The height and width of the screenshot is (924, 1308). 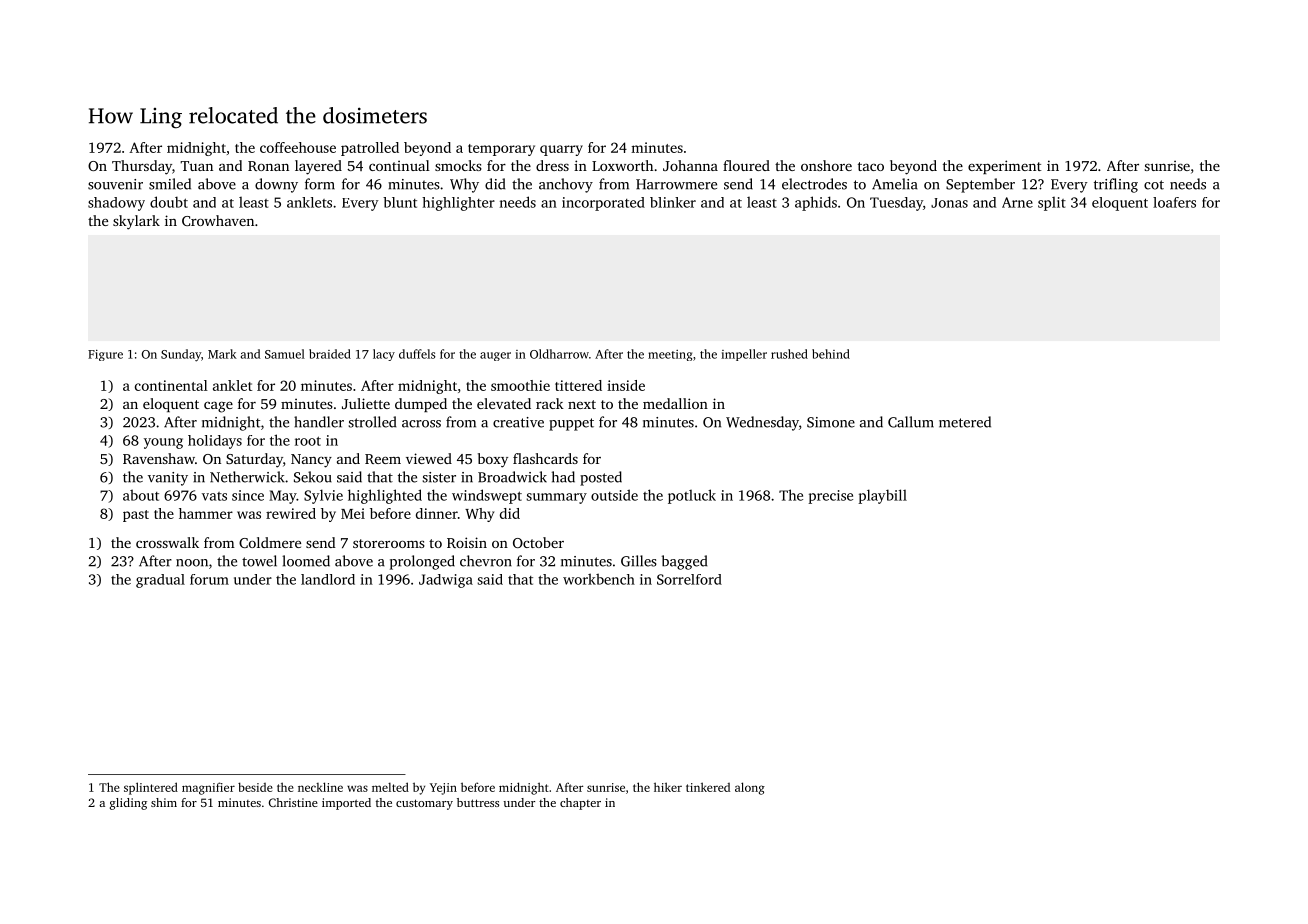 I want to click on playbill, so click(x=882, y=496).
